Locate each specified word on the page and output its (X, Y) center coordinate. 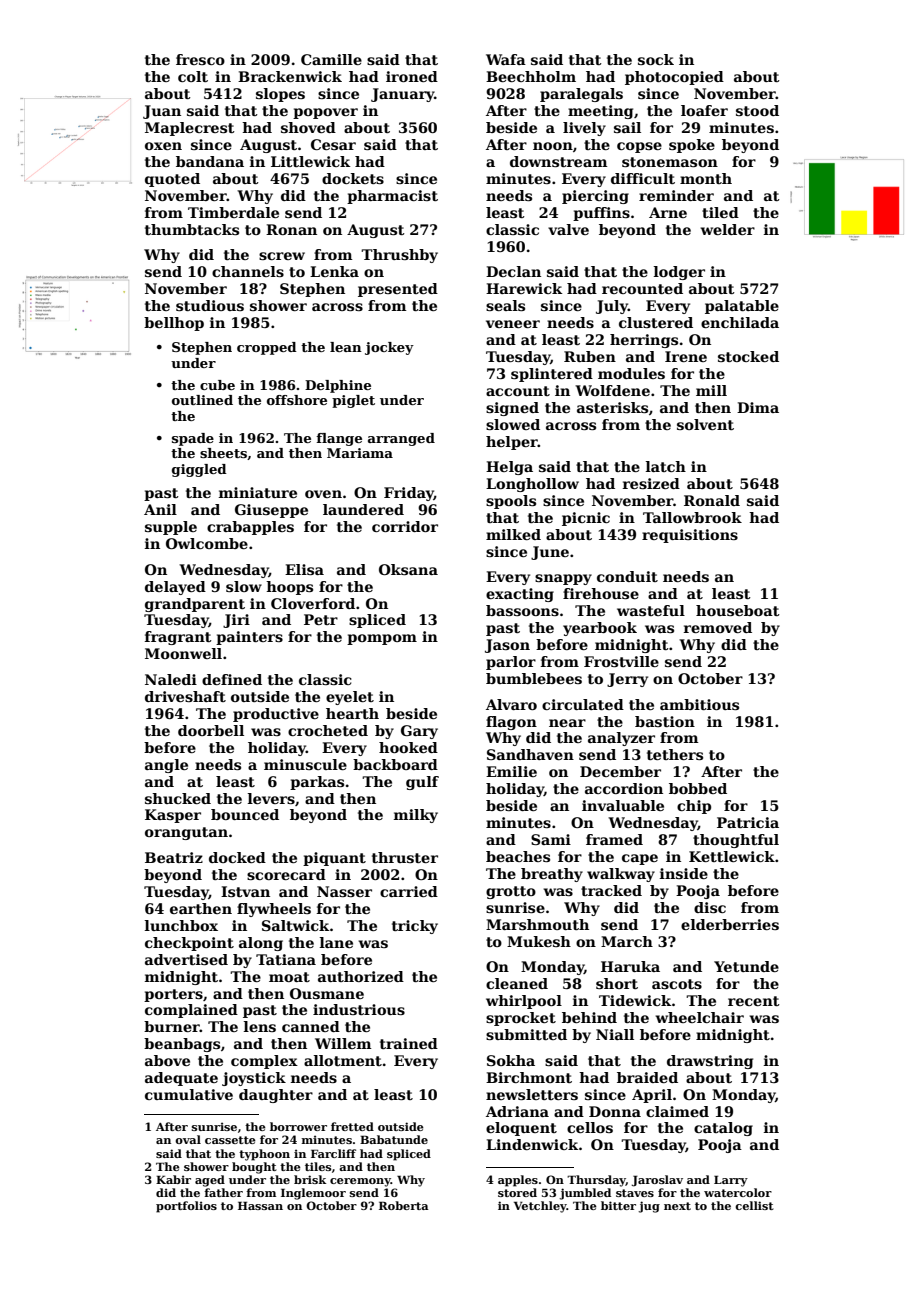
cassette (230, 1140)
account (518, 391)
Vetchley (540, 1207)
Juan (162, 112)
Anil (160, 509)
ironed (412, 76)
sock (656, 59)
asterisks (612, 407)
